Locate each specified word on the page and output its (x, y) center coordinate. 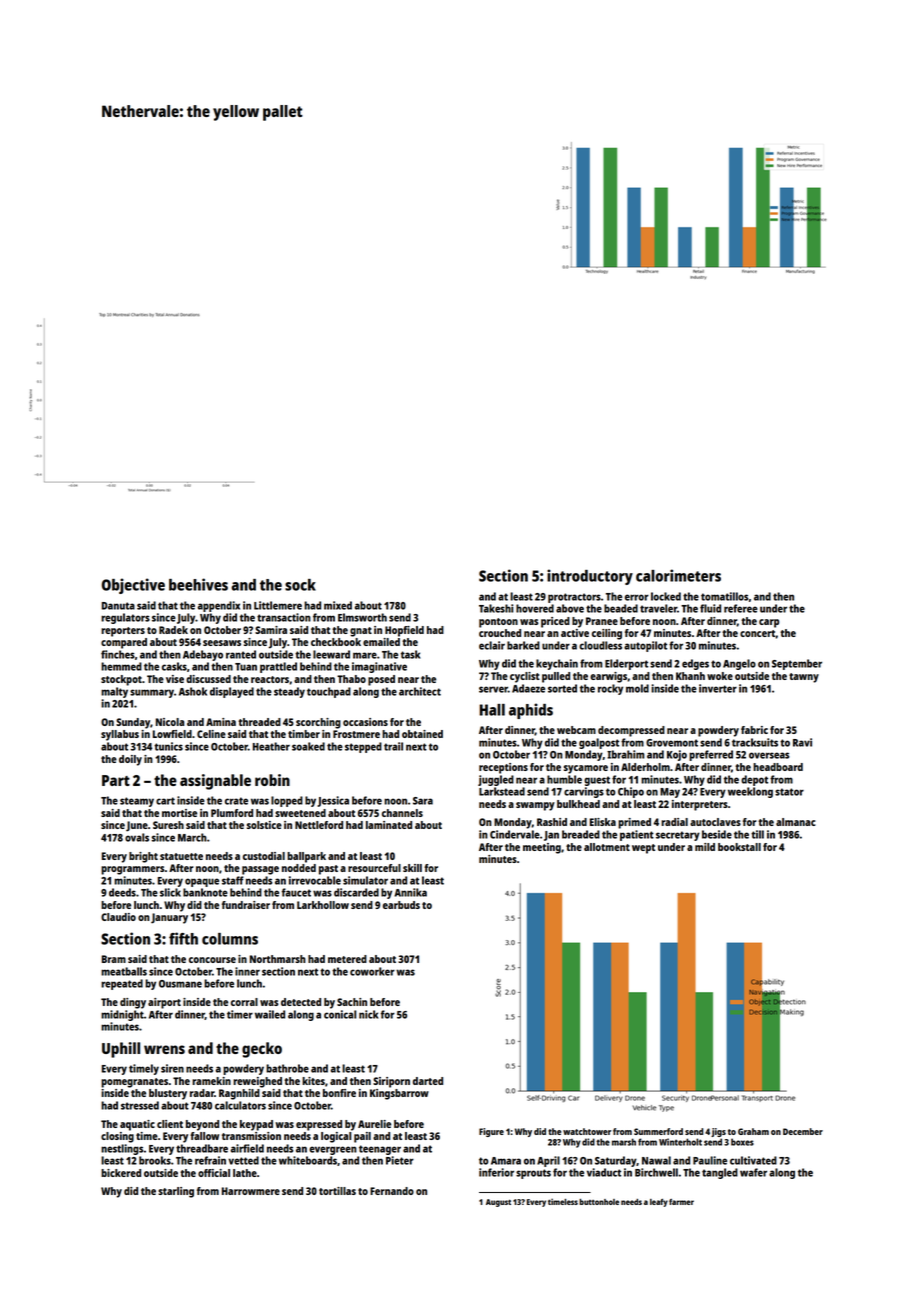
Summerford (658, 1131)
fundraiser (246, 905)
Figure (491, 1132)
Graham (753, 1131)
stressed (140, 1105)
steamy (137, 802)
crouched (500, 633)
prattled (278, 667)
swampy (535, 806)
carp (769, 623)
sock (300, 585)
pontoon (498, 623)
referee (741, 608)
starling (176, 1192)
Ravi (802, 742)
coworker (372, 971)
